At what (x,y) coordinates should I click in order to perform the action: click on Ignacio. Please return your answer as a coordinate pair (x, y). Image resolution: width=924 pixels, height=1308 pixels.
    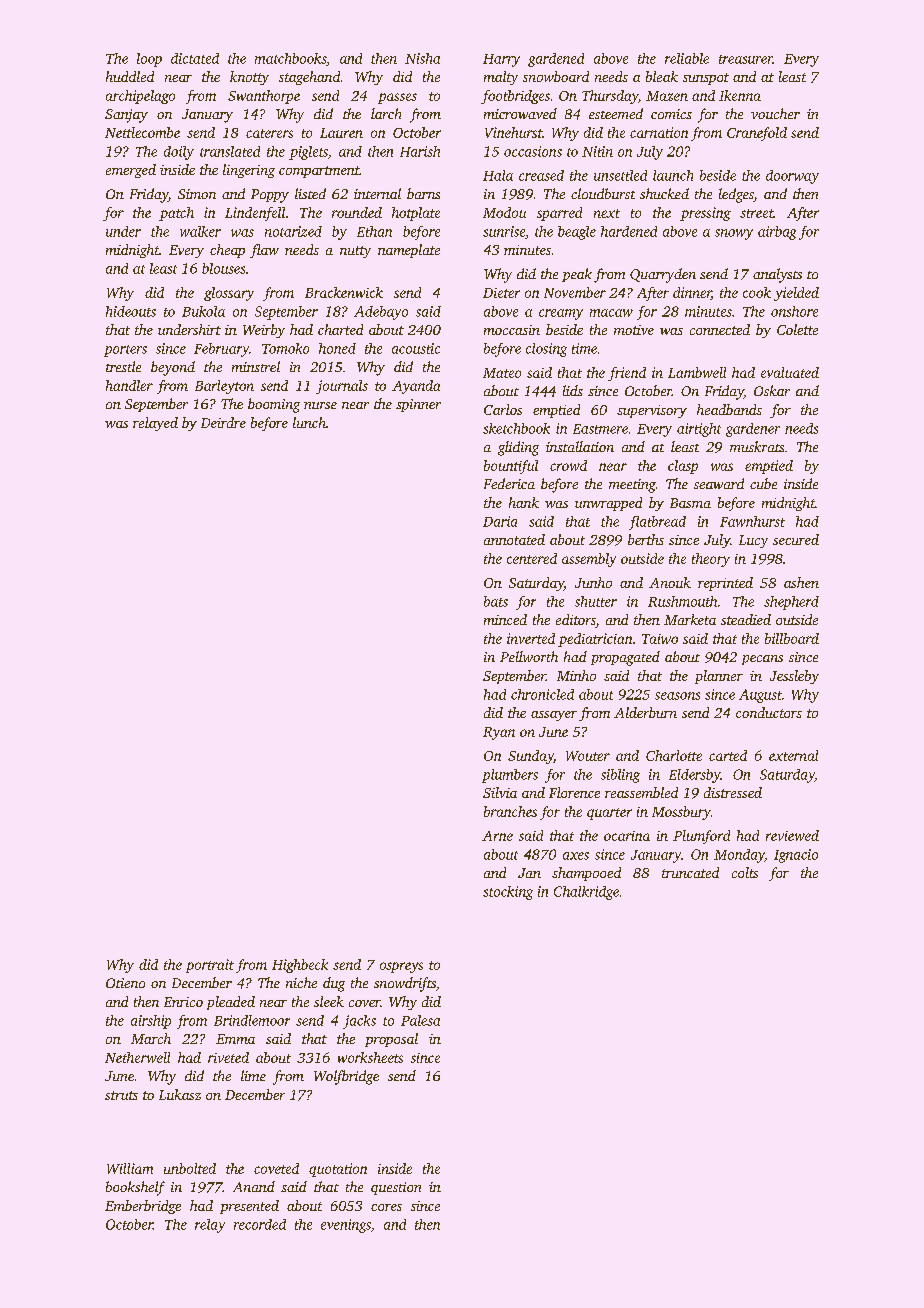
    Looking at the image, I should click on (796, 856).
